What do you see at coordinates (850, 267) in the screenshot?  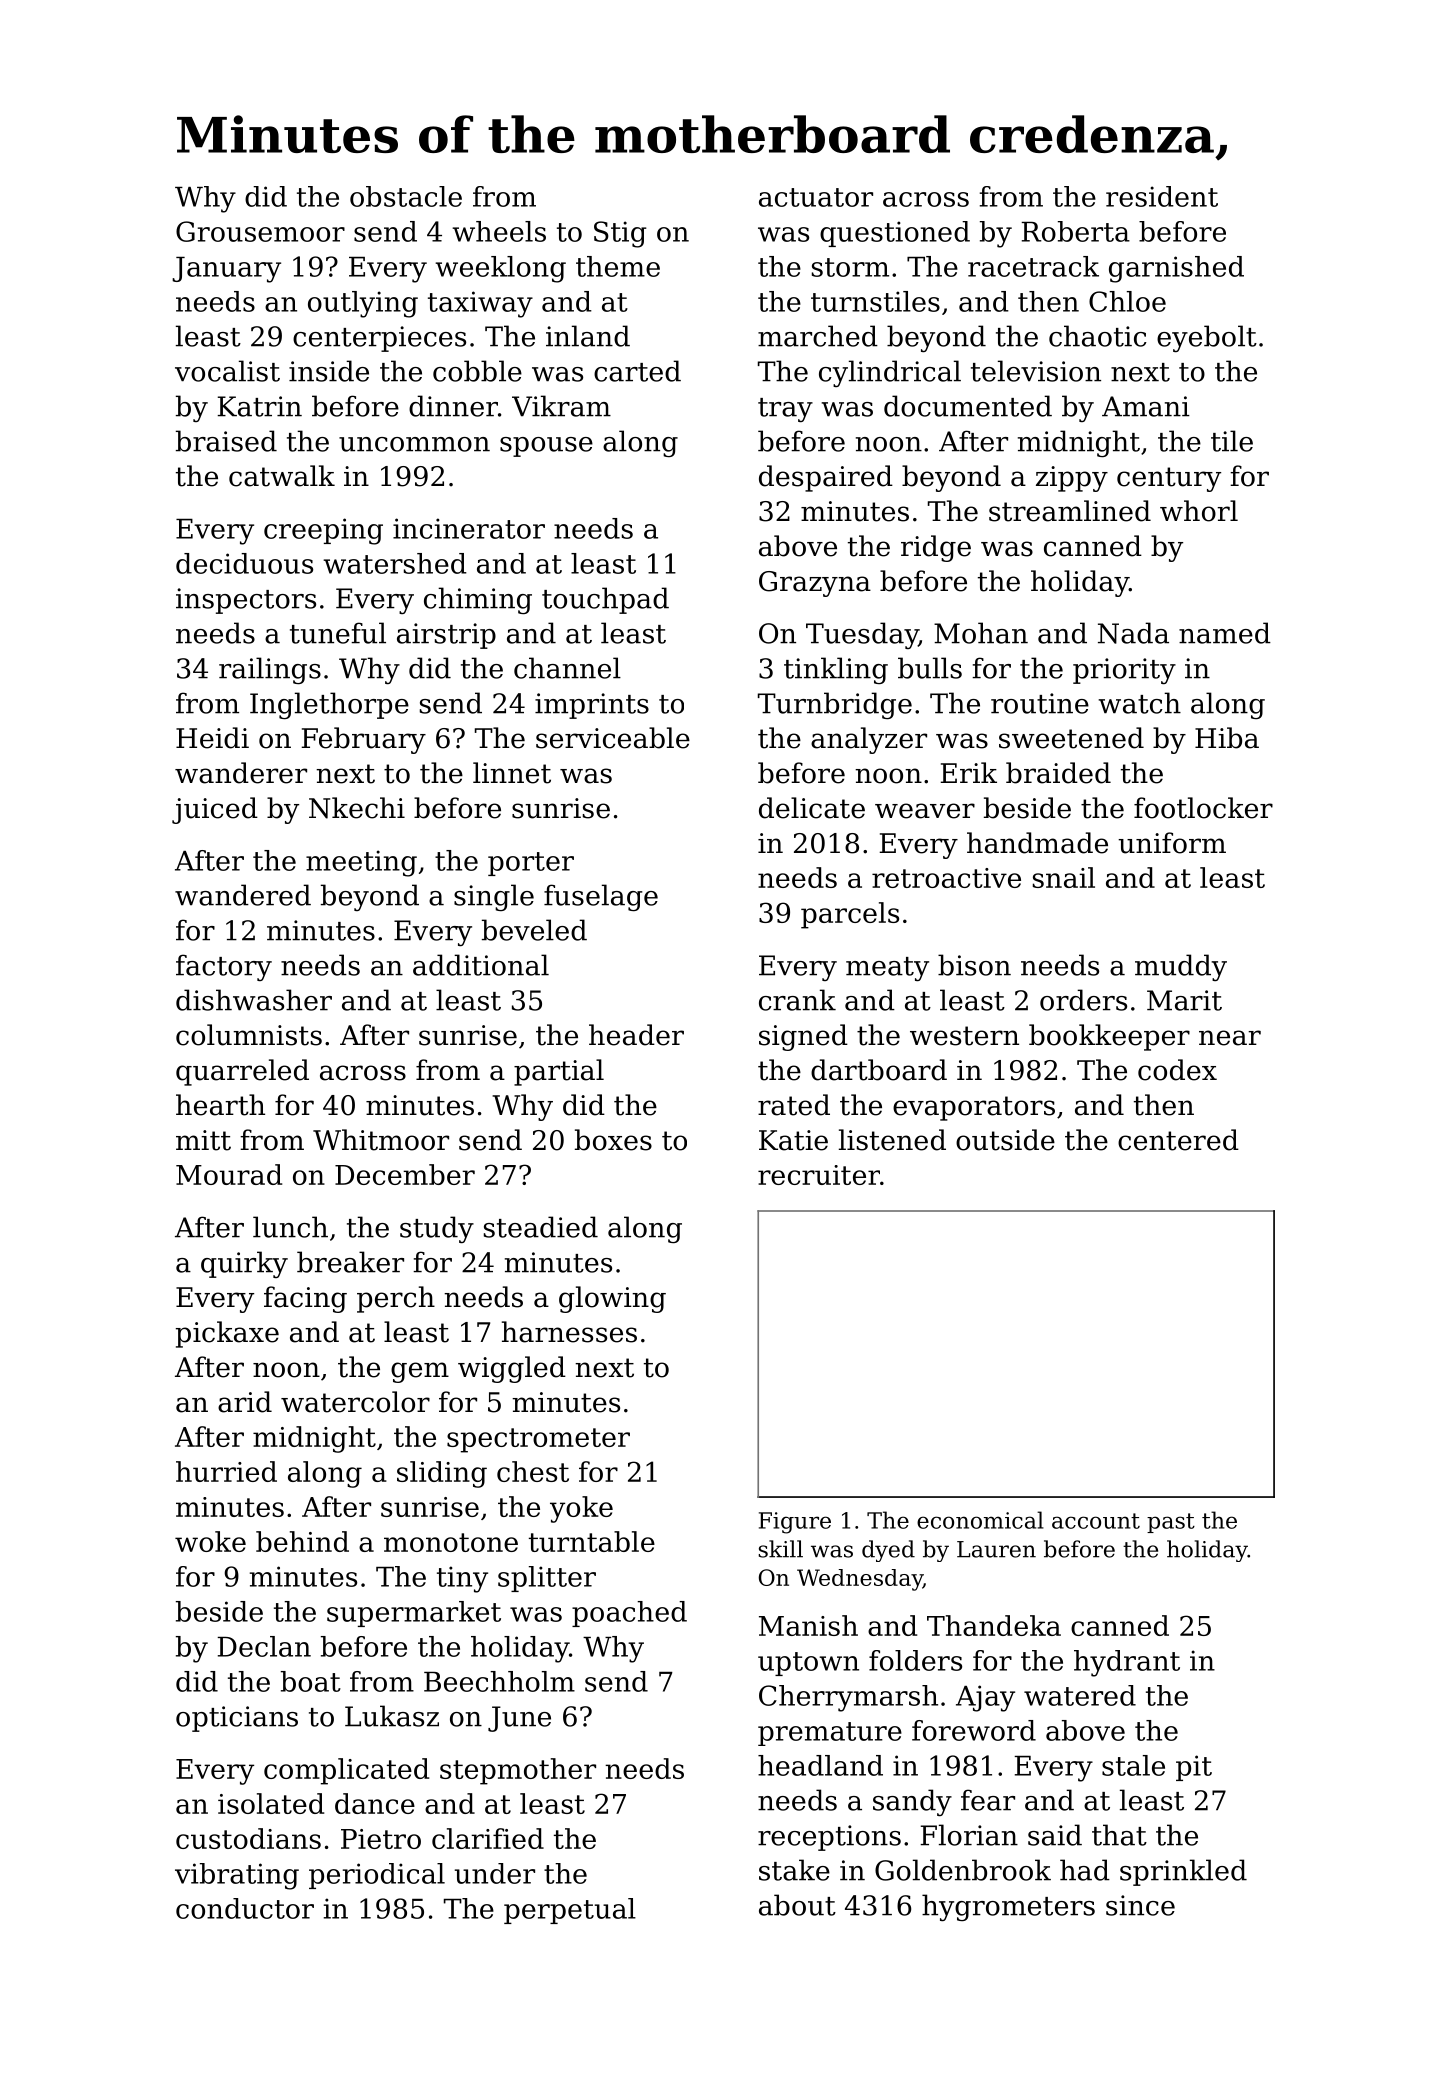 I see `storm` at bounding box center [850, 267].
